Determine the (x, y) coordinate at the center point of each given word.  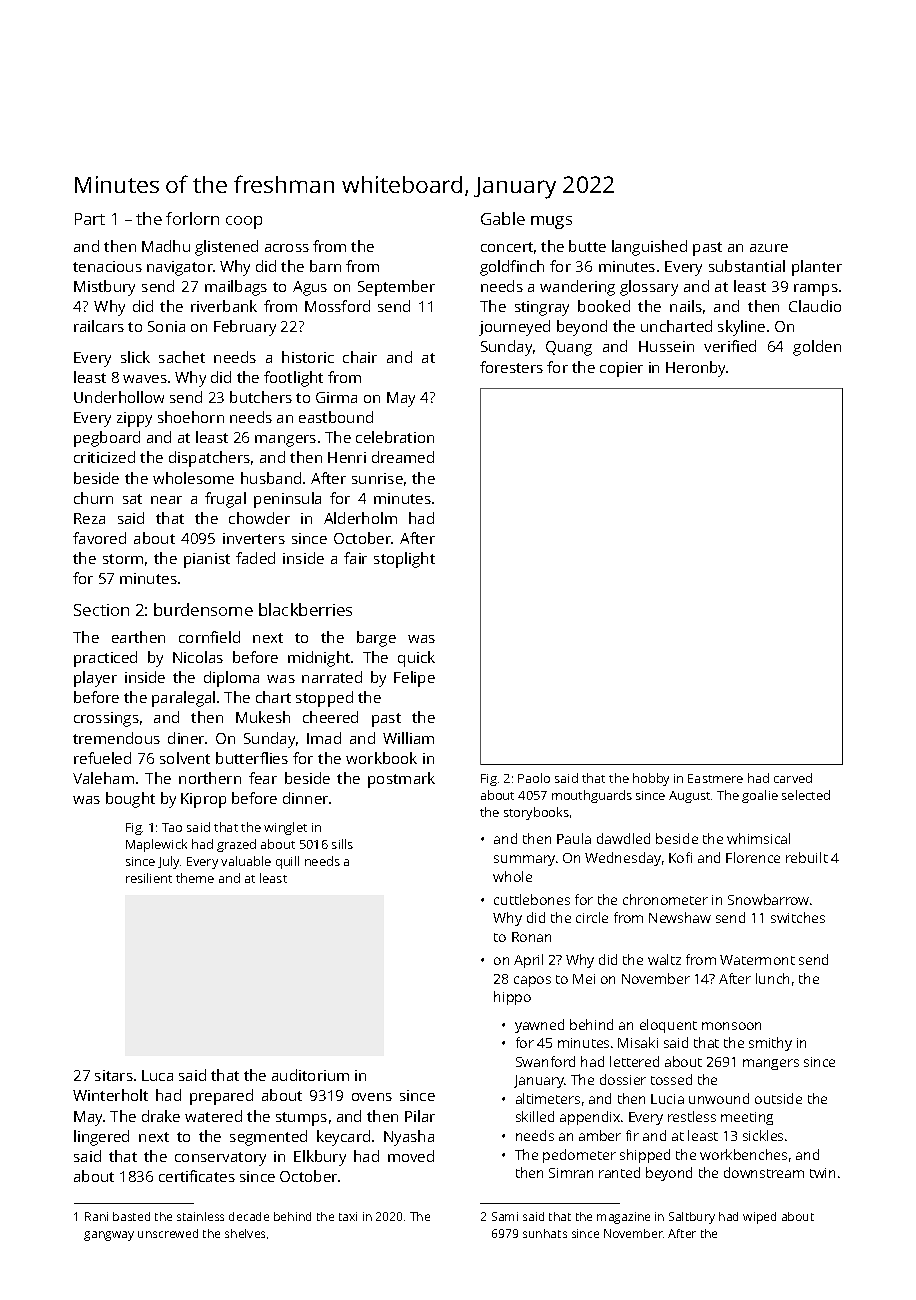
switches (798, 917)
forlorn (192, 218)
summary (524, 860)
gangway (109, 1236)
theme (195, 878)
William (408, 738)
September (396, 288)
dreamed (403, 457)
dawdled (623, 838)
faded (255, 558)
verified (730, 346)
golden (817, 348)
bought (130, 800)
